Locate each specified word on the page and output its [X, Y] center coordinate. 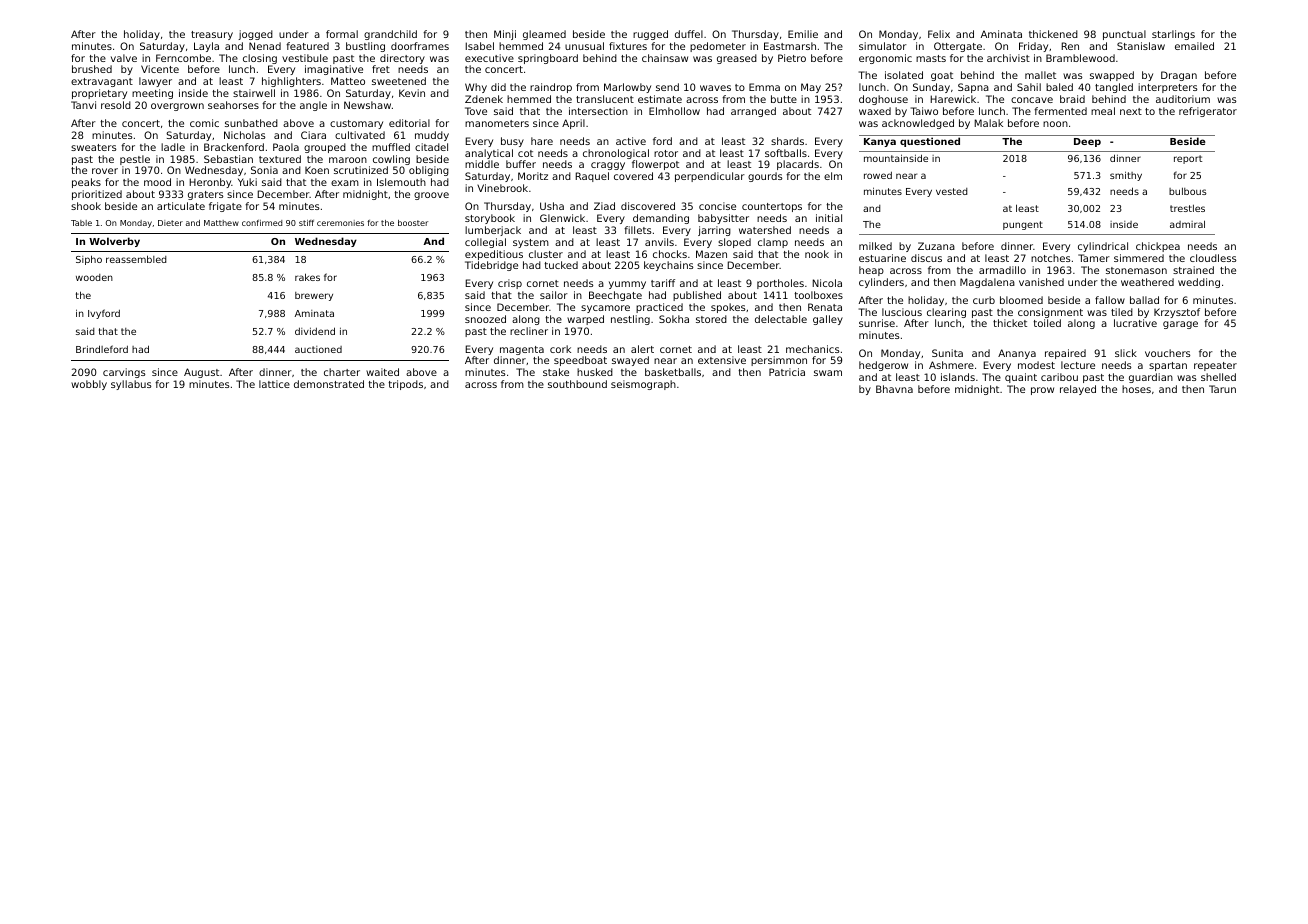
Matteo [348, 81]
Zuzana [936, 246]
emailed [1194, 46]
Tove [476, 111]
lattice [274, 384]
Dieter [170, 223]
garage [1180, 325]
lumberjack [493, 231]
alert [642, 349]
